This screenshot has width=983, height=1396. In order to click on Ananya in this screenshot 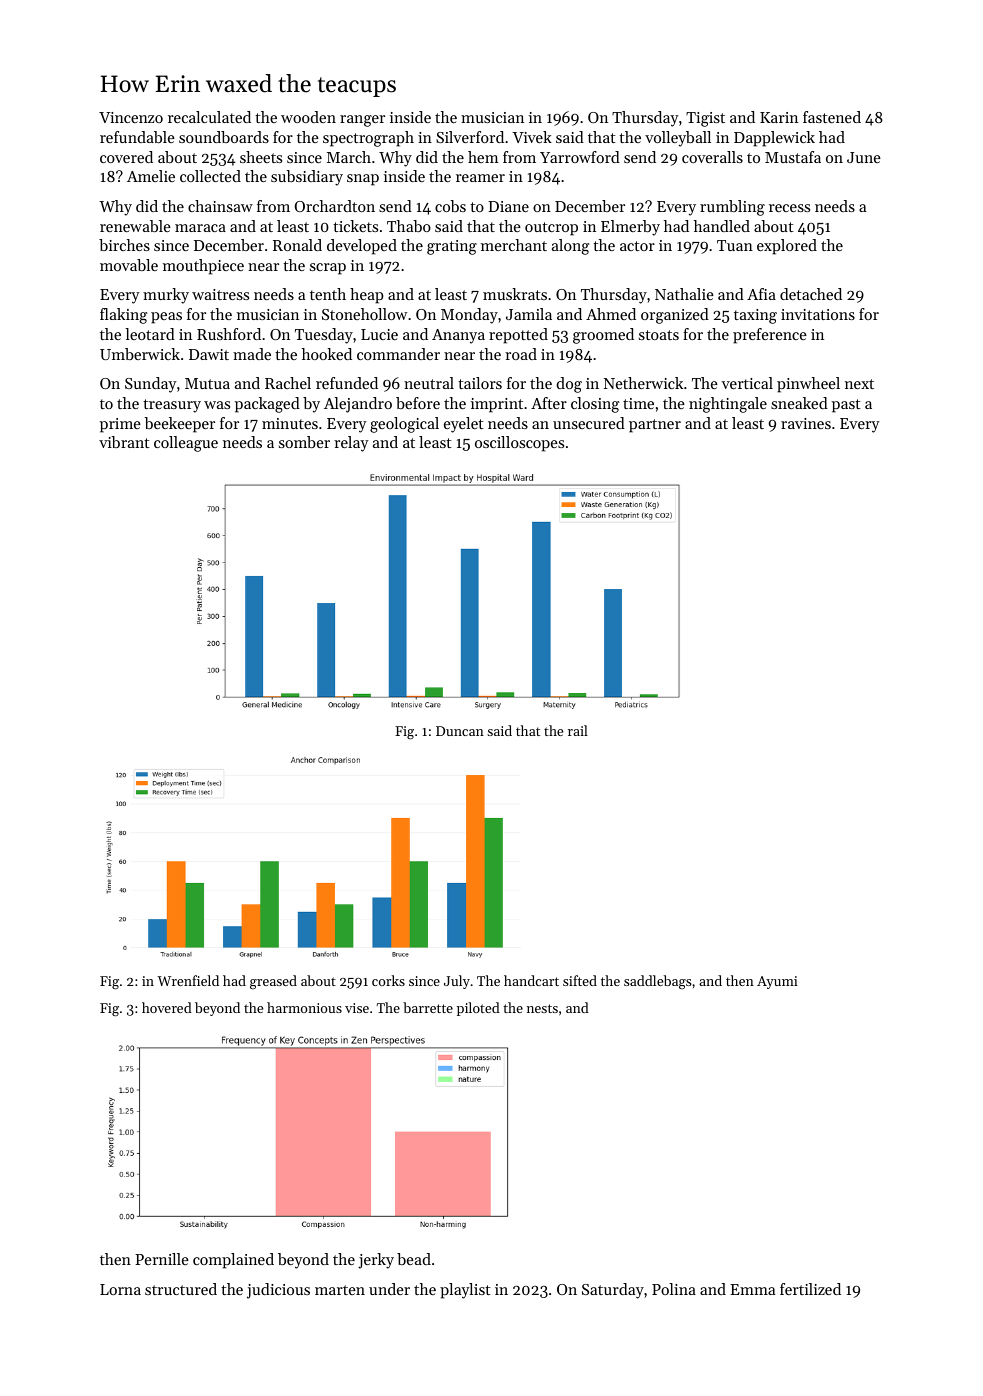, I will do `click(458, 336)`.
